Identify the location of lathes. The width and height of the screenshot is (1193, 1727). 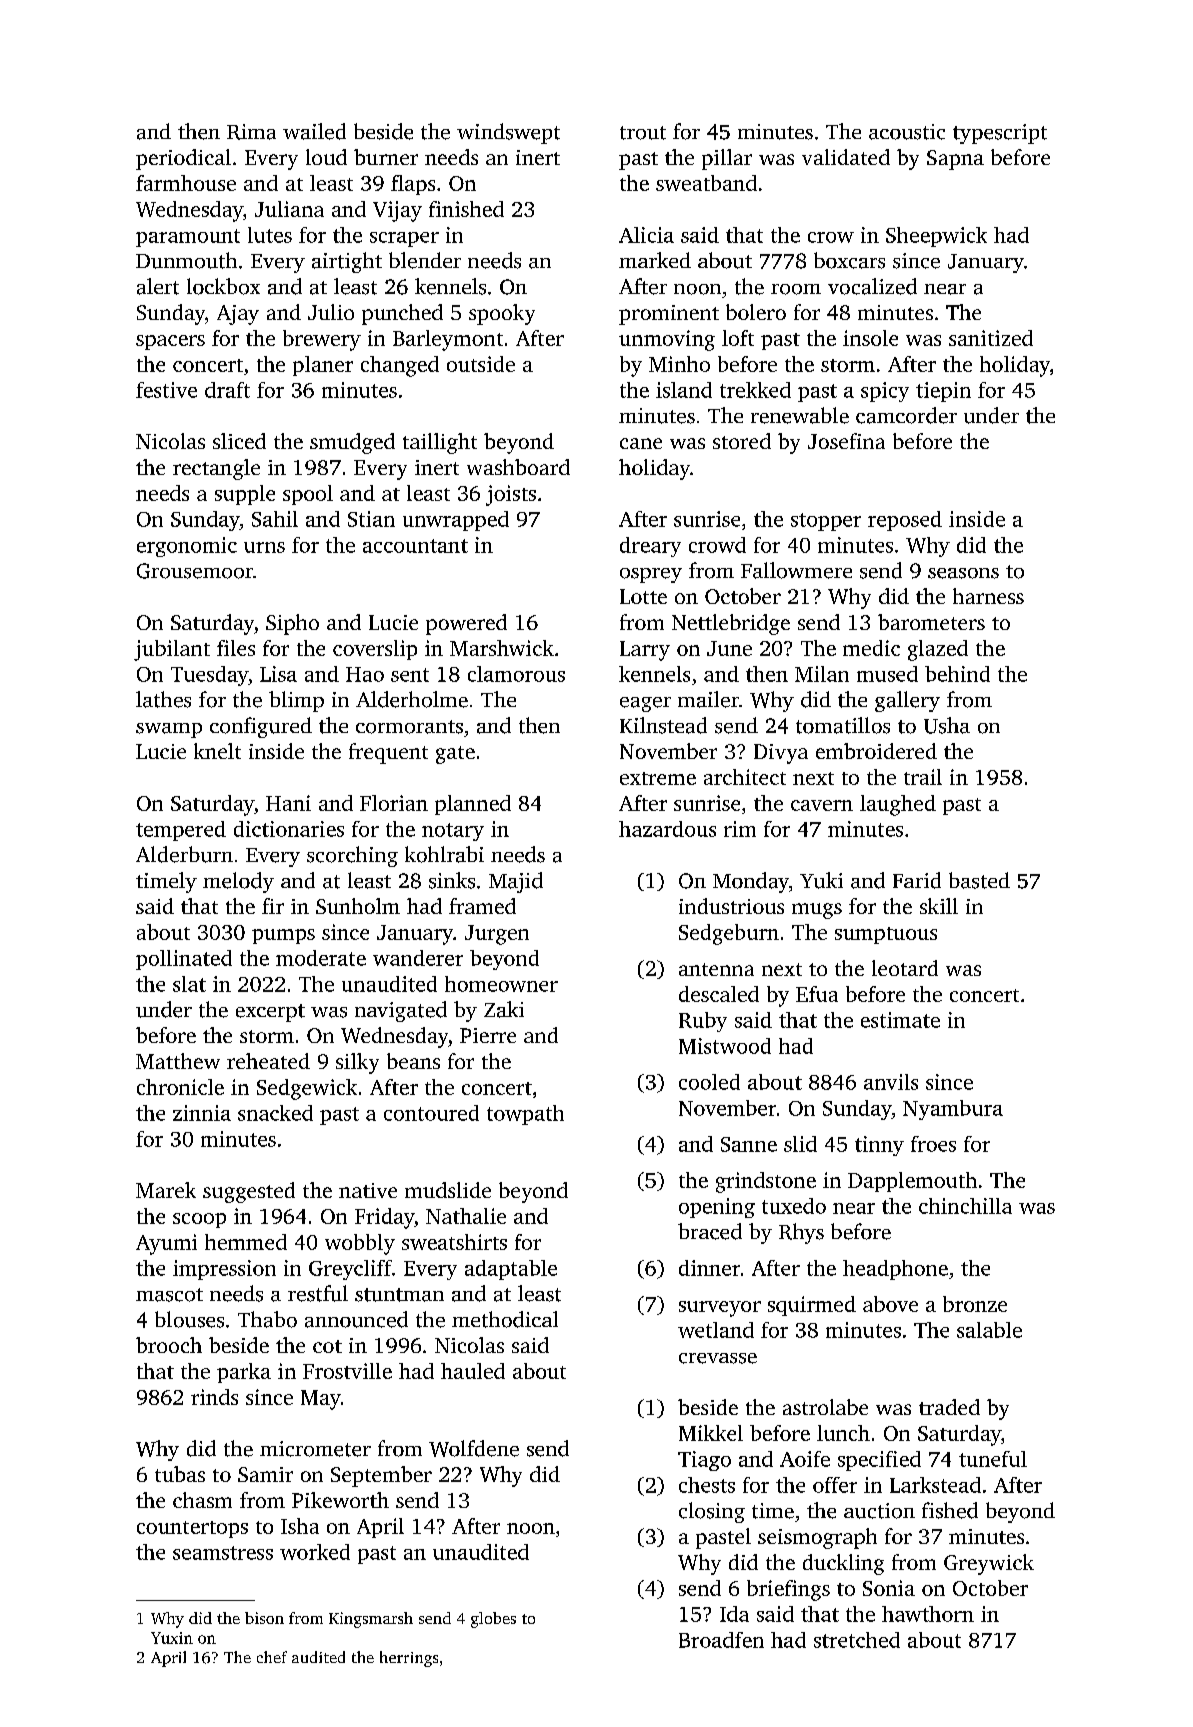
(163, 699).
